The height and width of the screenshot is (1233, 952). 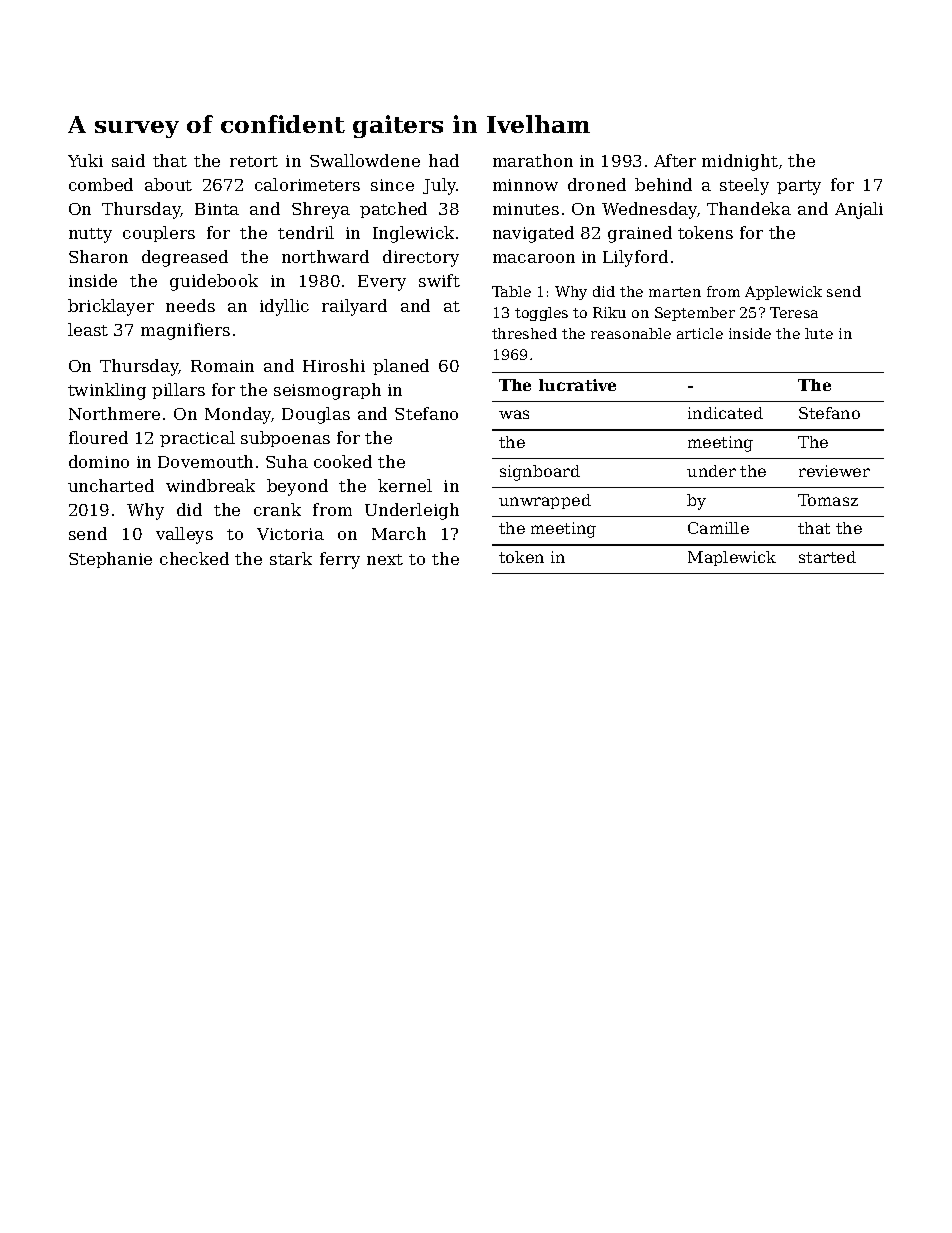 What do you see at coordinates (725, 413) in the screenshot?
I see `indicated` at bounding box center [725, 413].
